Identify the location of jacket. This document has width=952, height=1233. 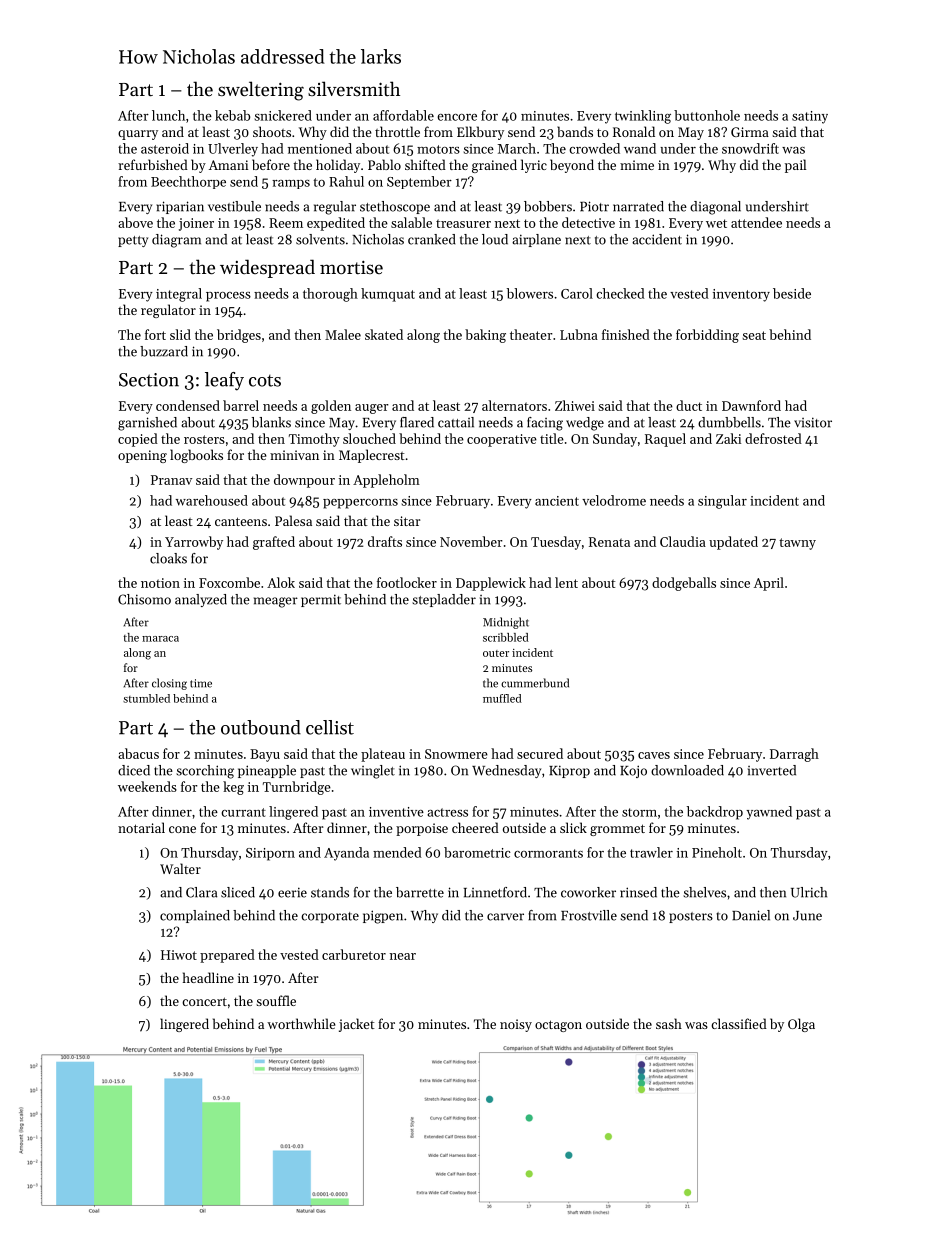
(357, 1025).
